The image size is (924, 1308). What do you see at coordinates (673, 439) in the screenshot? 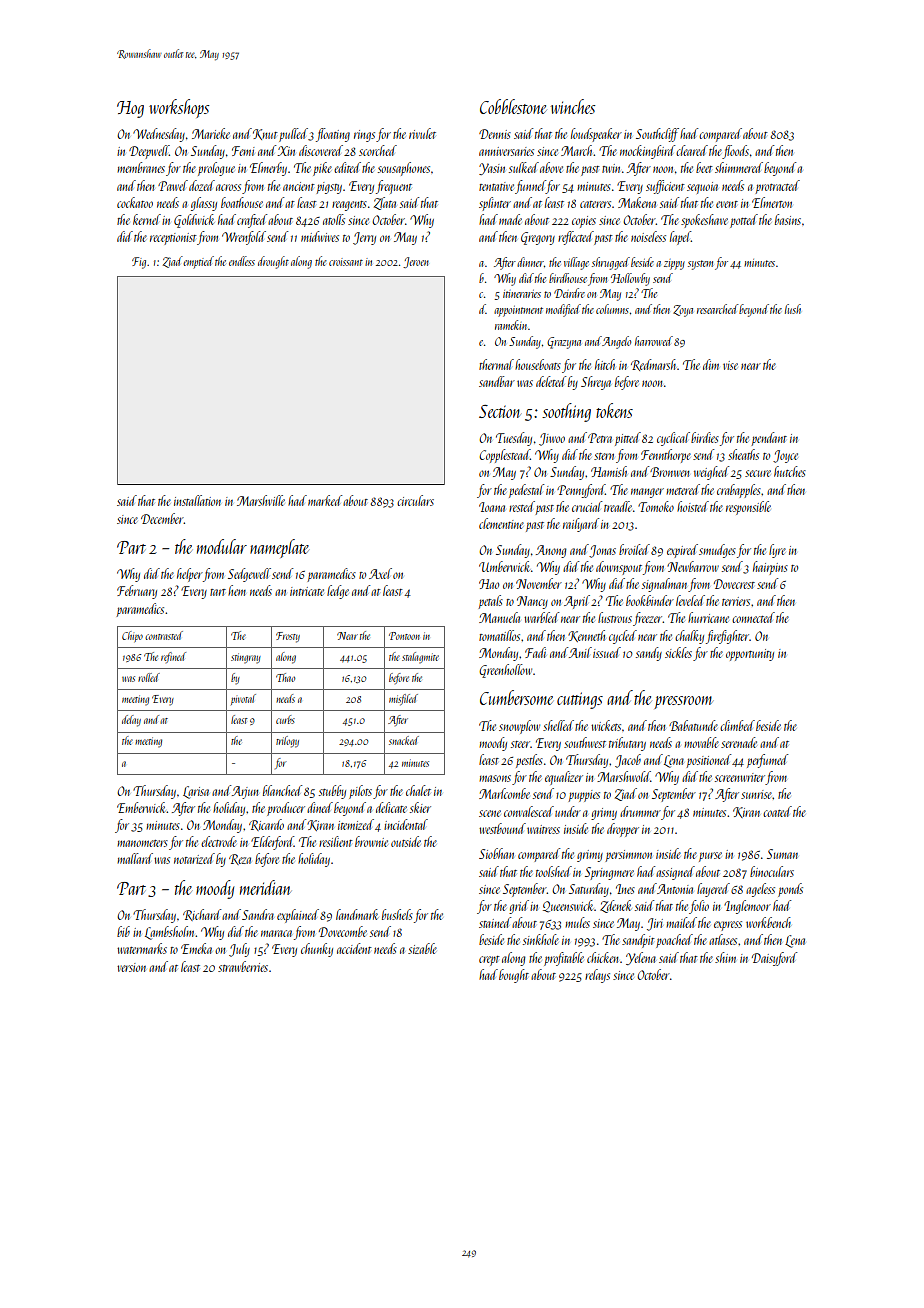
I see `cyclical` at bounding box center [673, 439].
